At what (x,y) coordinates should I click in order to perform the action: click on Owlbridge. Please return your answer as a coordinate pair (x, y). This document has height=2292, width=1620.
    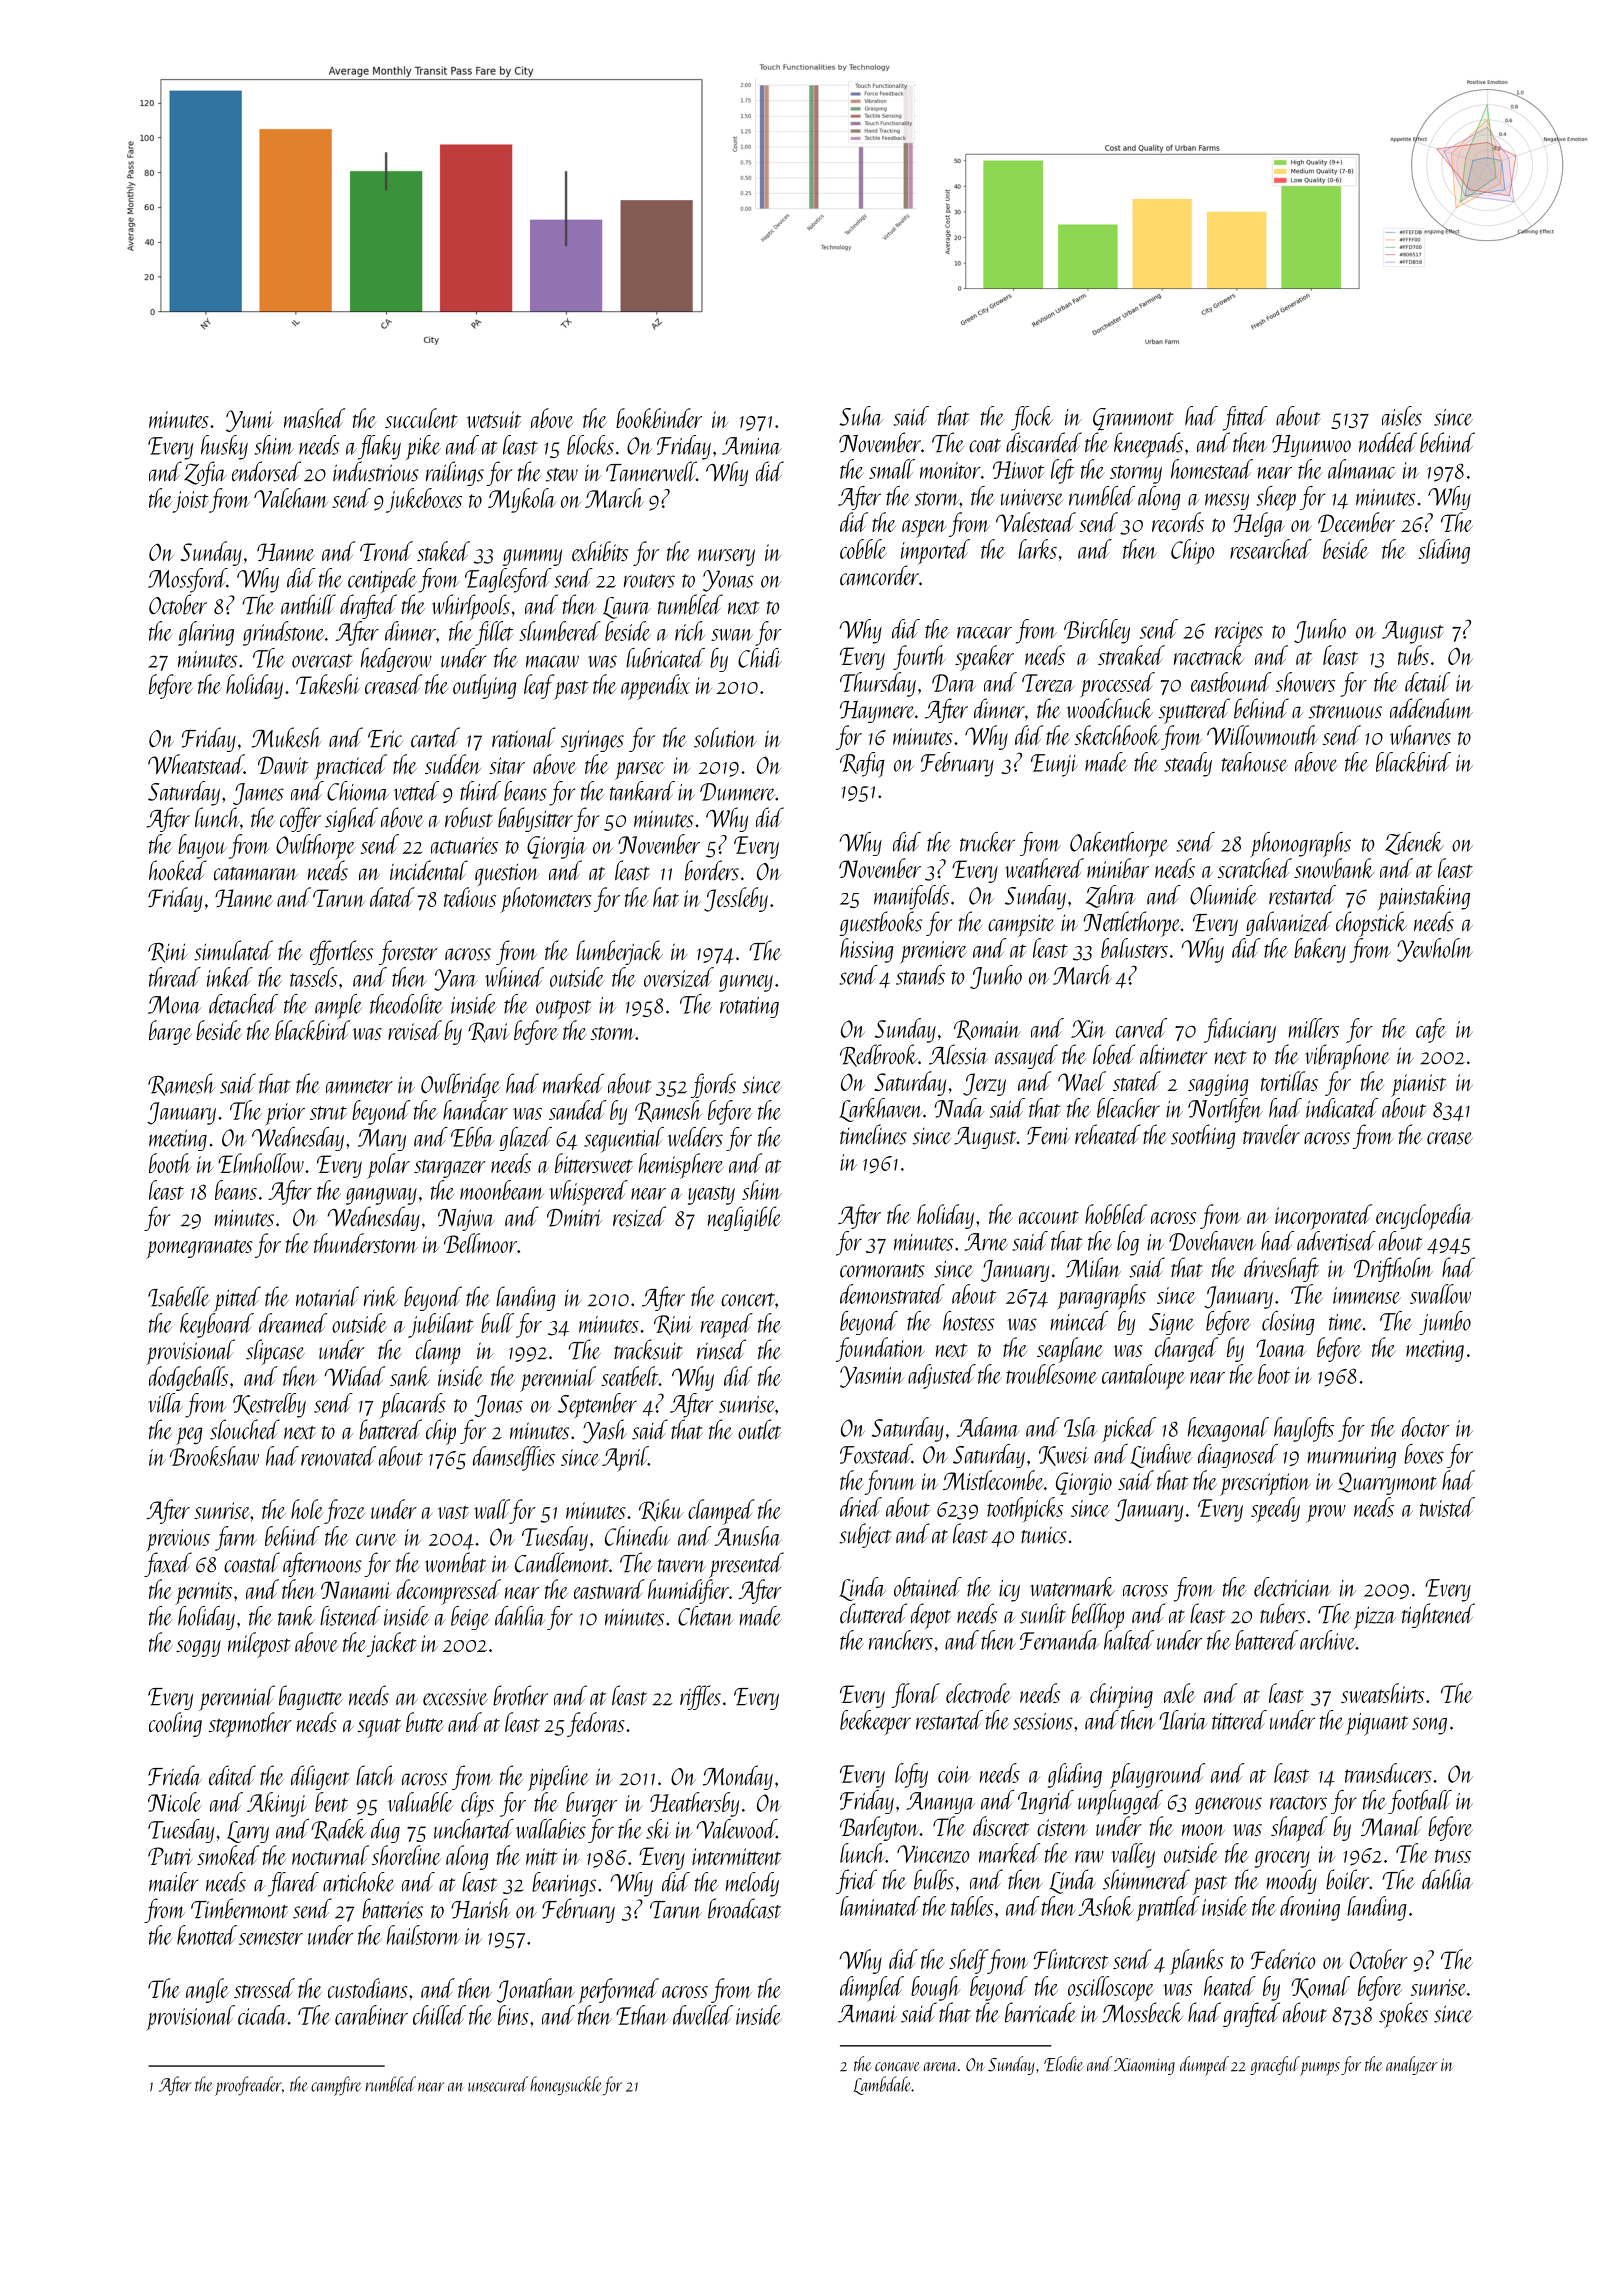
    Looking at the image, I should click on (460, 1085).
